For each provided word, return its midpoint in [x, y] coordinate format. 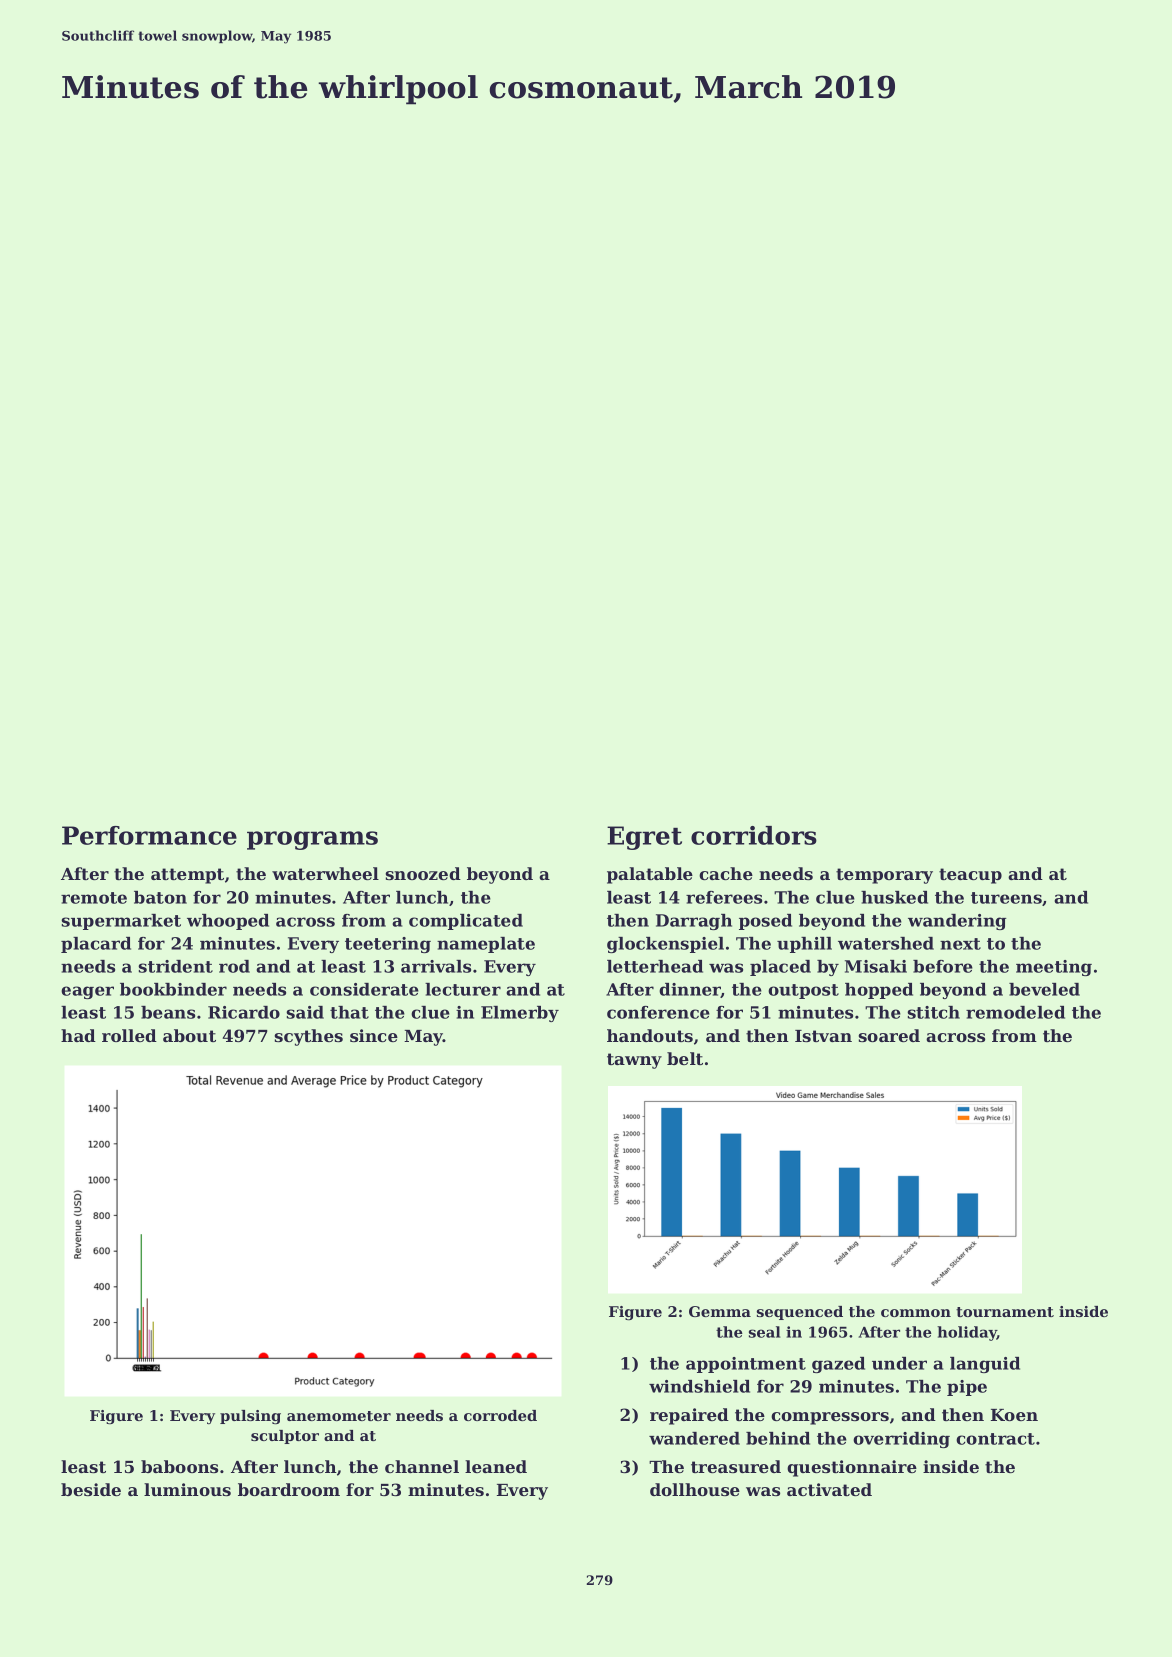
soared [889, 1035]
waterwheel [325, 873]
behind [778, 1438]
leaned [496, 1466]
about [189, 1035]
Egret [644, 838]
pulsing [250, 1417]
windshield [699, 1386]
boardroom [289, 1489]
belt [685, 1058]
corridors [754, 835]
